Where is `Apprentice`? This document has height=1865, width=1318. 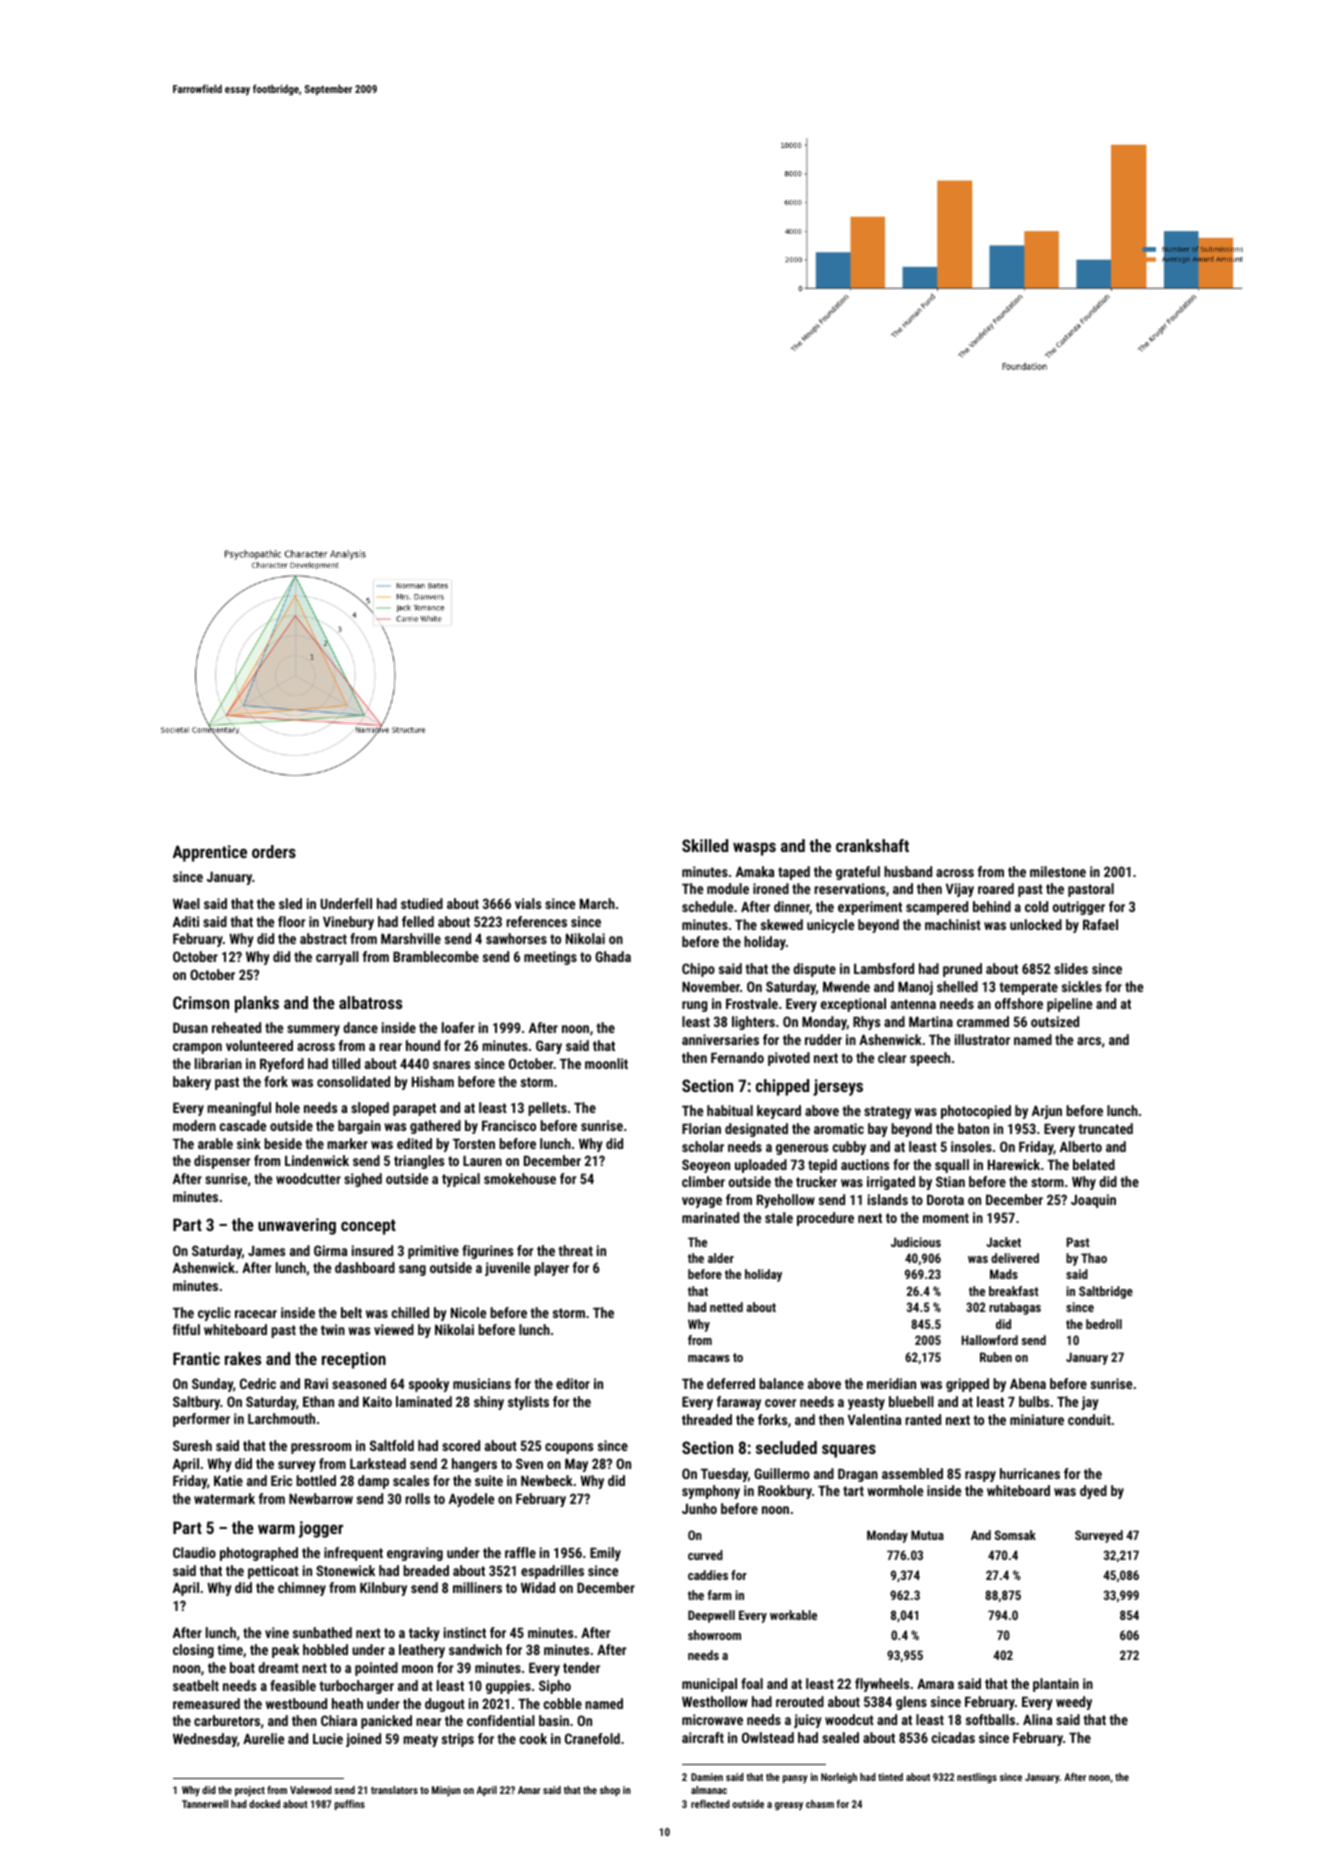 Apprentice is located at coordinates (210, 853).
